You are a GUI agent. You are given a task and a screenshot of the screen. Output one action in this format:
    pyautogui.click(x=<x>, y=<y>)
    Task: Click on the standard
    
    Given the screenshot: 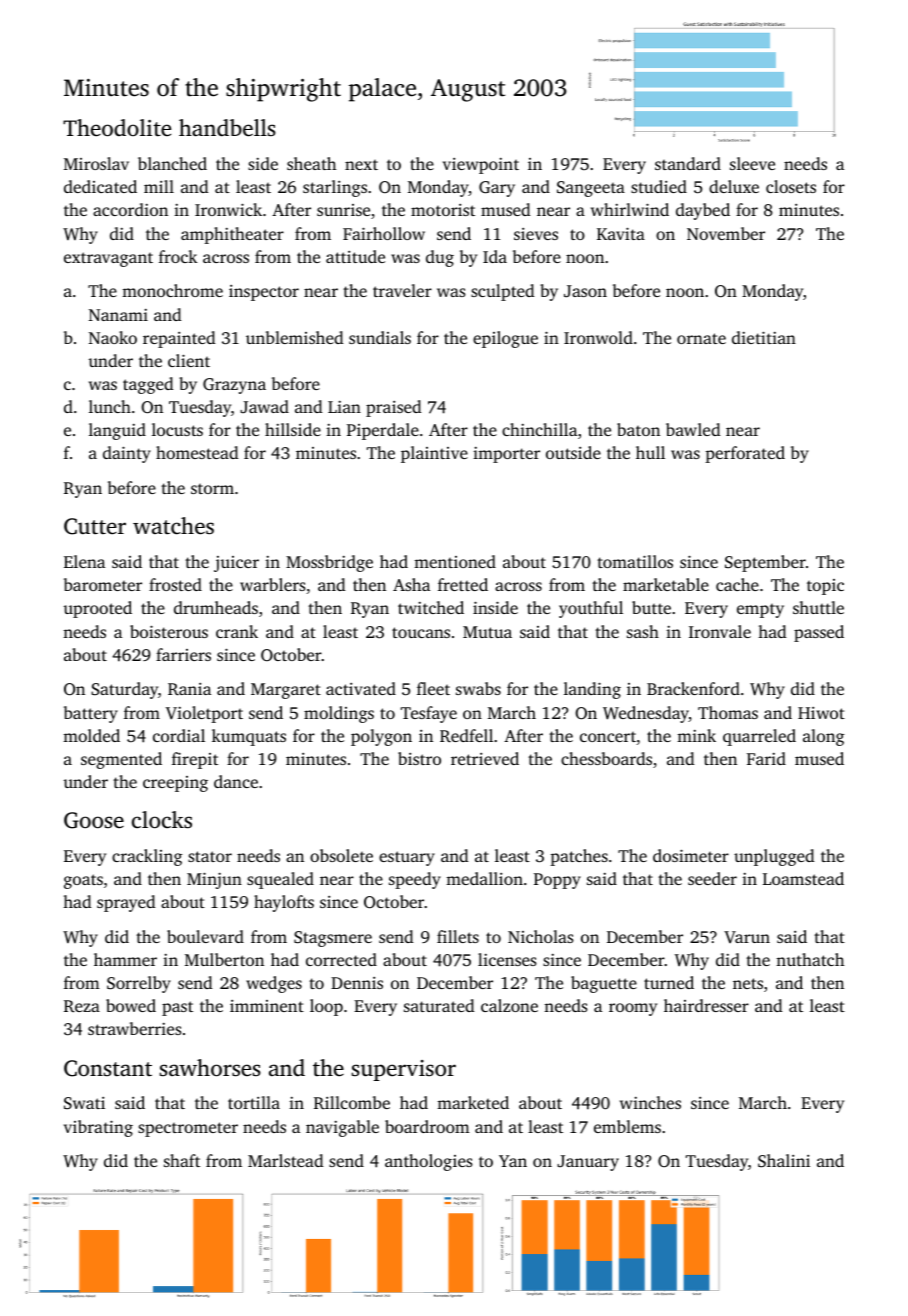 What is the action you would take?
    pyautogui.click(x=688, y=163)
